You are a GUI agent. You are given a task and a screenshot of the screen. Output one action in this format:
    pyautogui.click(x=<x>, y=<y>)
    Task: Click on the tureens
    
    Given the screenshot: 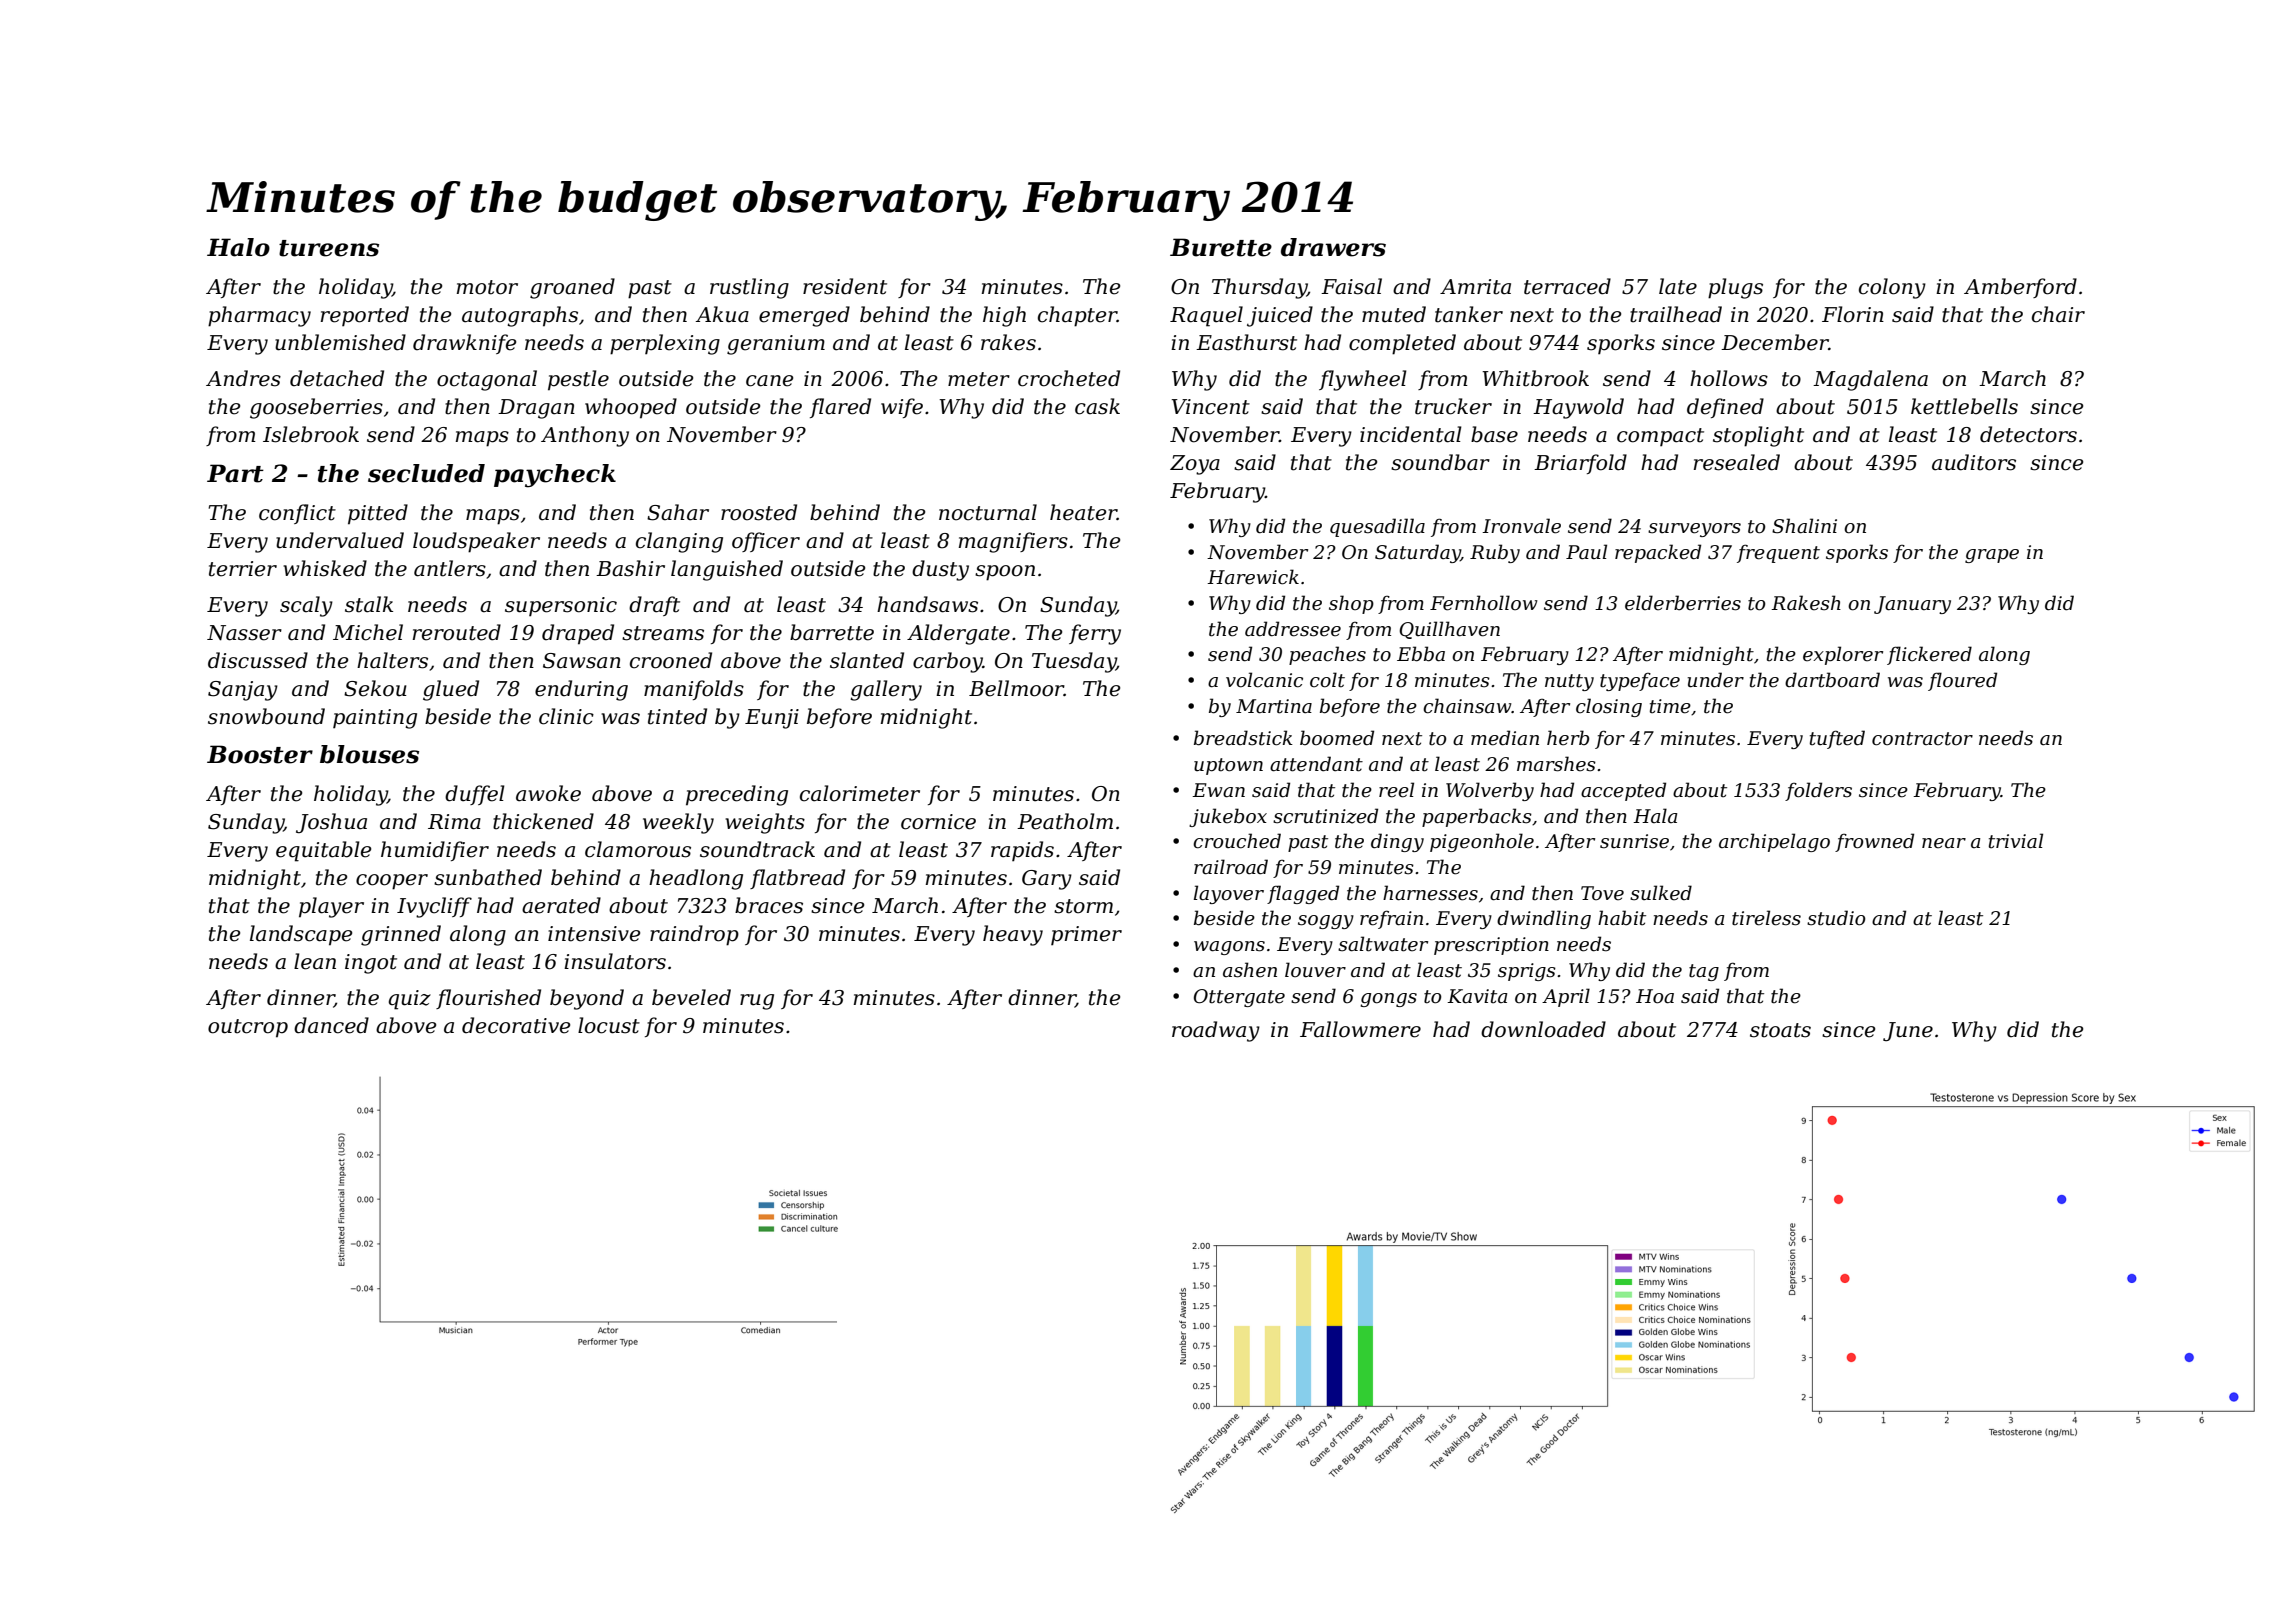 What is the action you would take?
    pyautogui.click(x=329, y=248)
